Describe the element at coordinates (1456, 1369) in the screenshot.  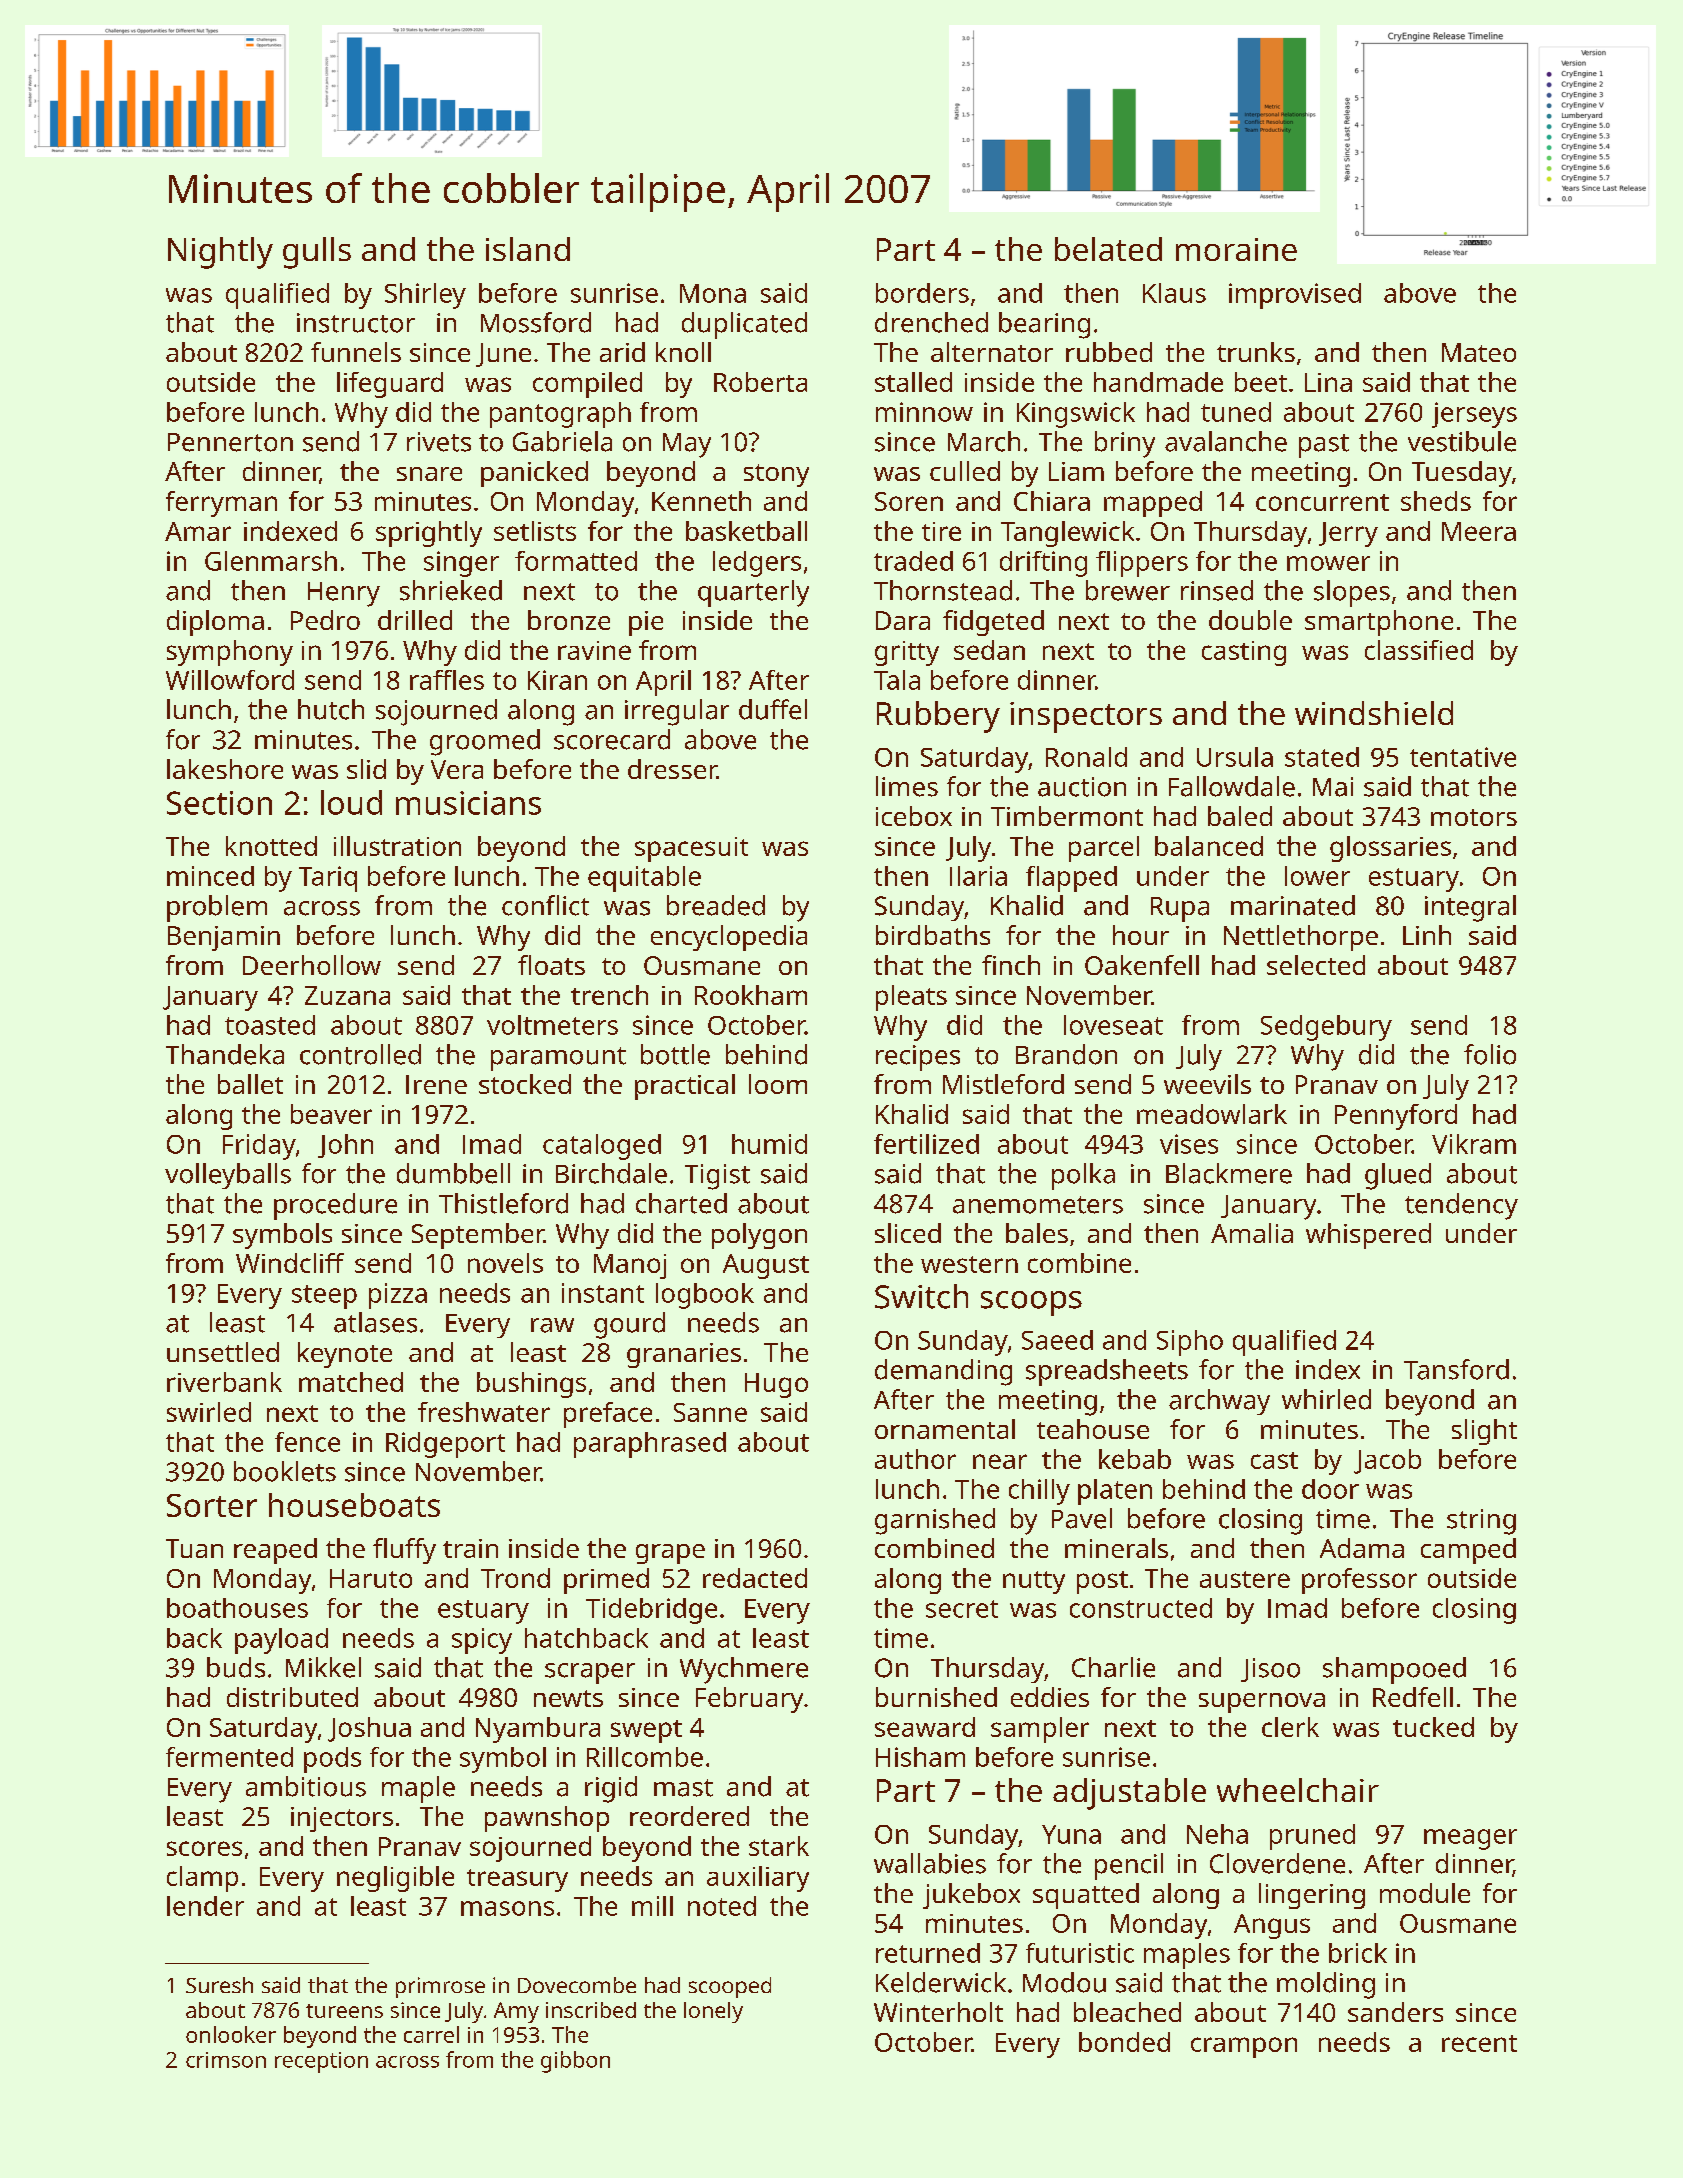
I see `Tansford` at that location.
